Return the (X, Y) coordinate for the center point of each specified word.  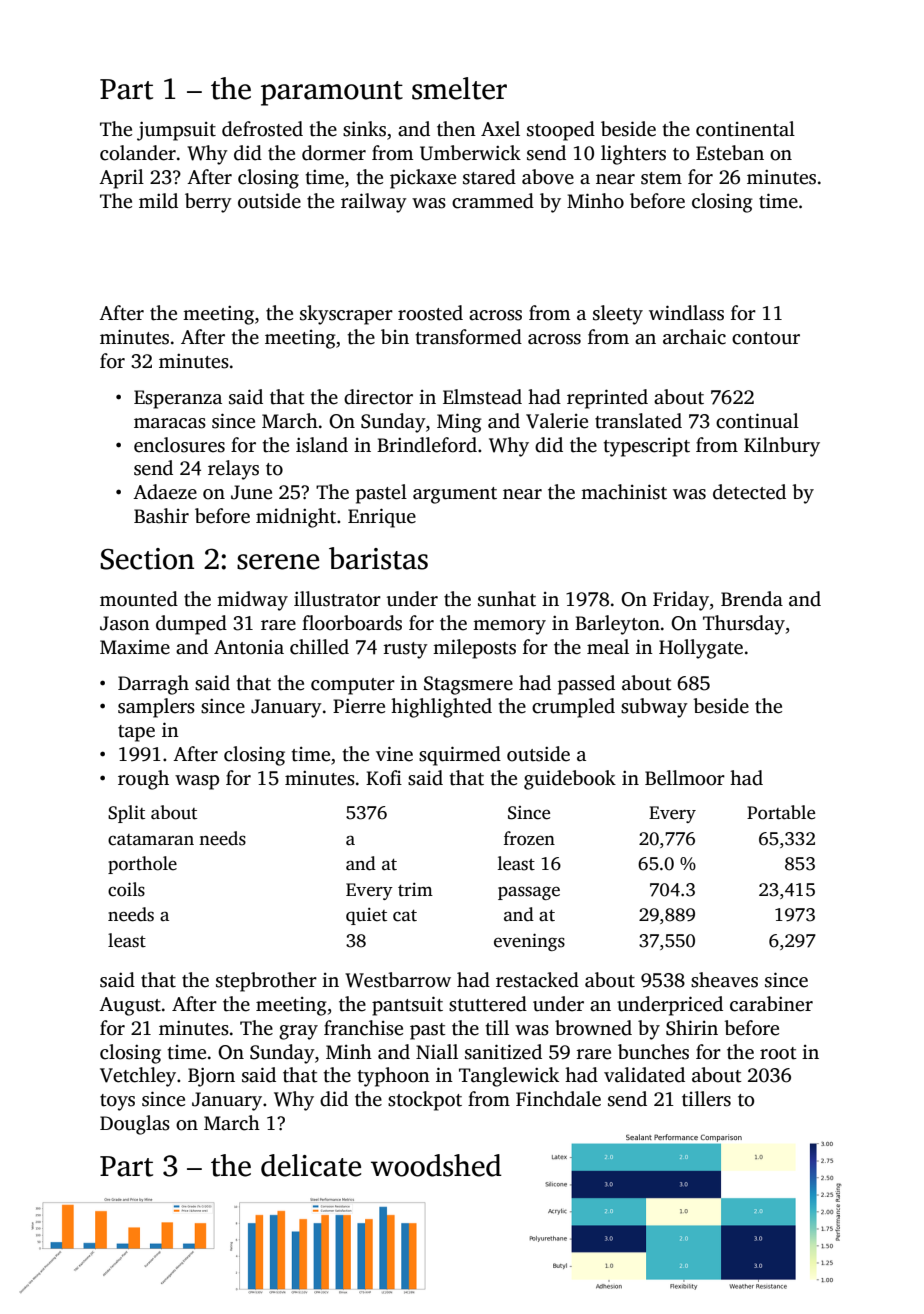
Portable (781, 812)
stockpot (425, 1101)
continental (745, 129)
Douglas (135, 1125)
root (778, 1053)
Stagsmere (468, 685)
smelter (459, 88)
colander (138, 153)
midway (252, 601)
